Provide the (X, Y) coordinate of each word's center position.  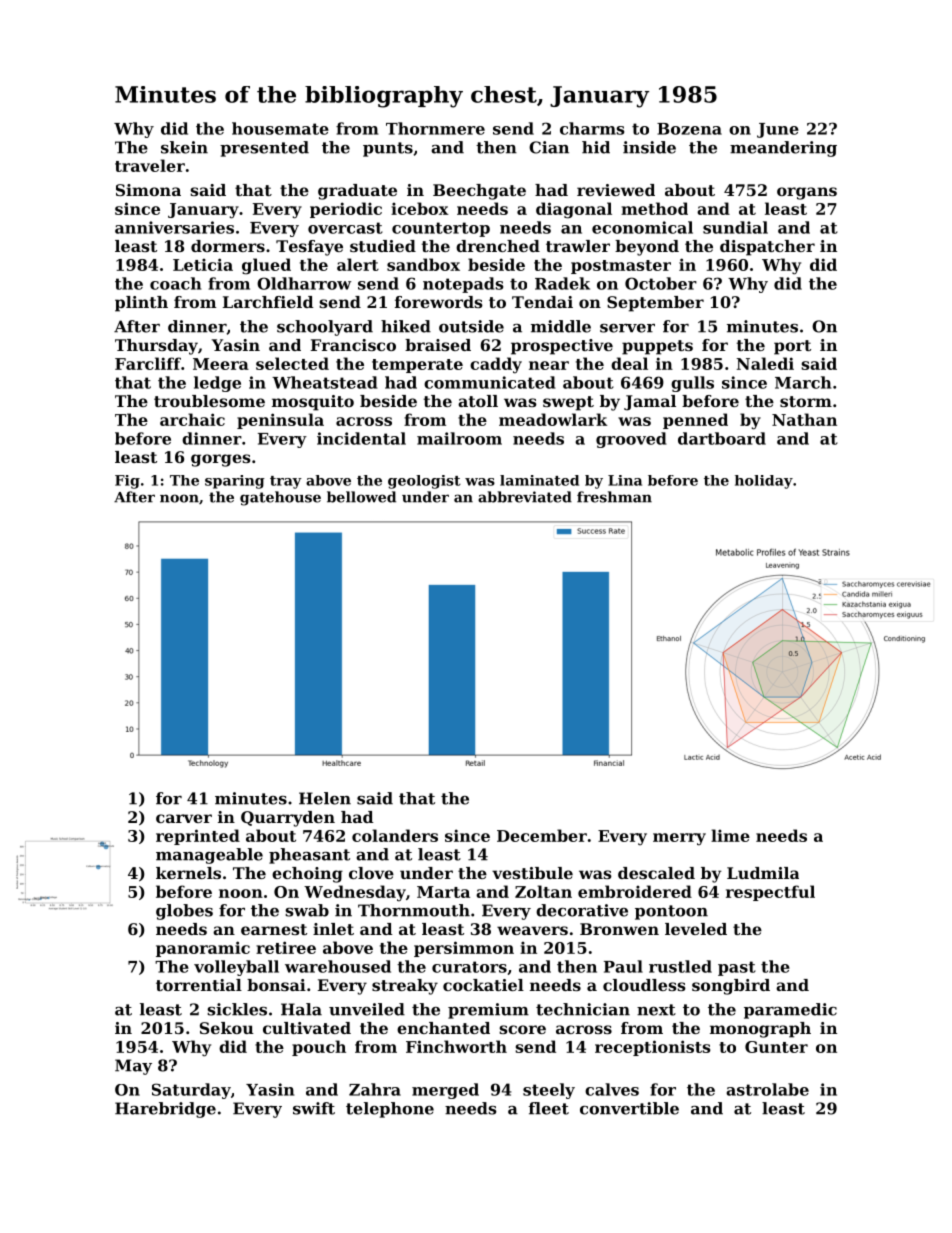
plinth (141, 304)
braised (438, 345)
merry (679, 839)
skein (184, 147)
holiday (764, 482)
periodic (346, 210)
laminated (539, 480)
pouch (319, 1048)
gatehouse (280, 498)
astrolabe (767, 1089)
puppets (657, 347)
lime (730, 835)
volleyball (236, 968)
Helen (325, 798)
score (522, 1029)
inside (649, 147)
